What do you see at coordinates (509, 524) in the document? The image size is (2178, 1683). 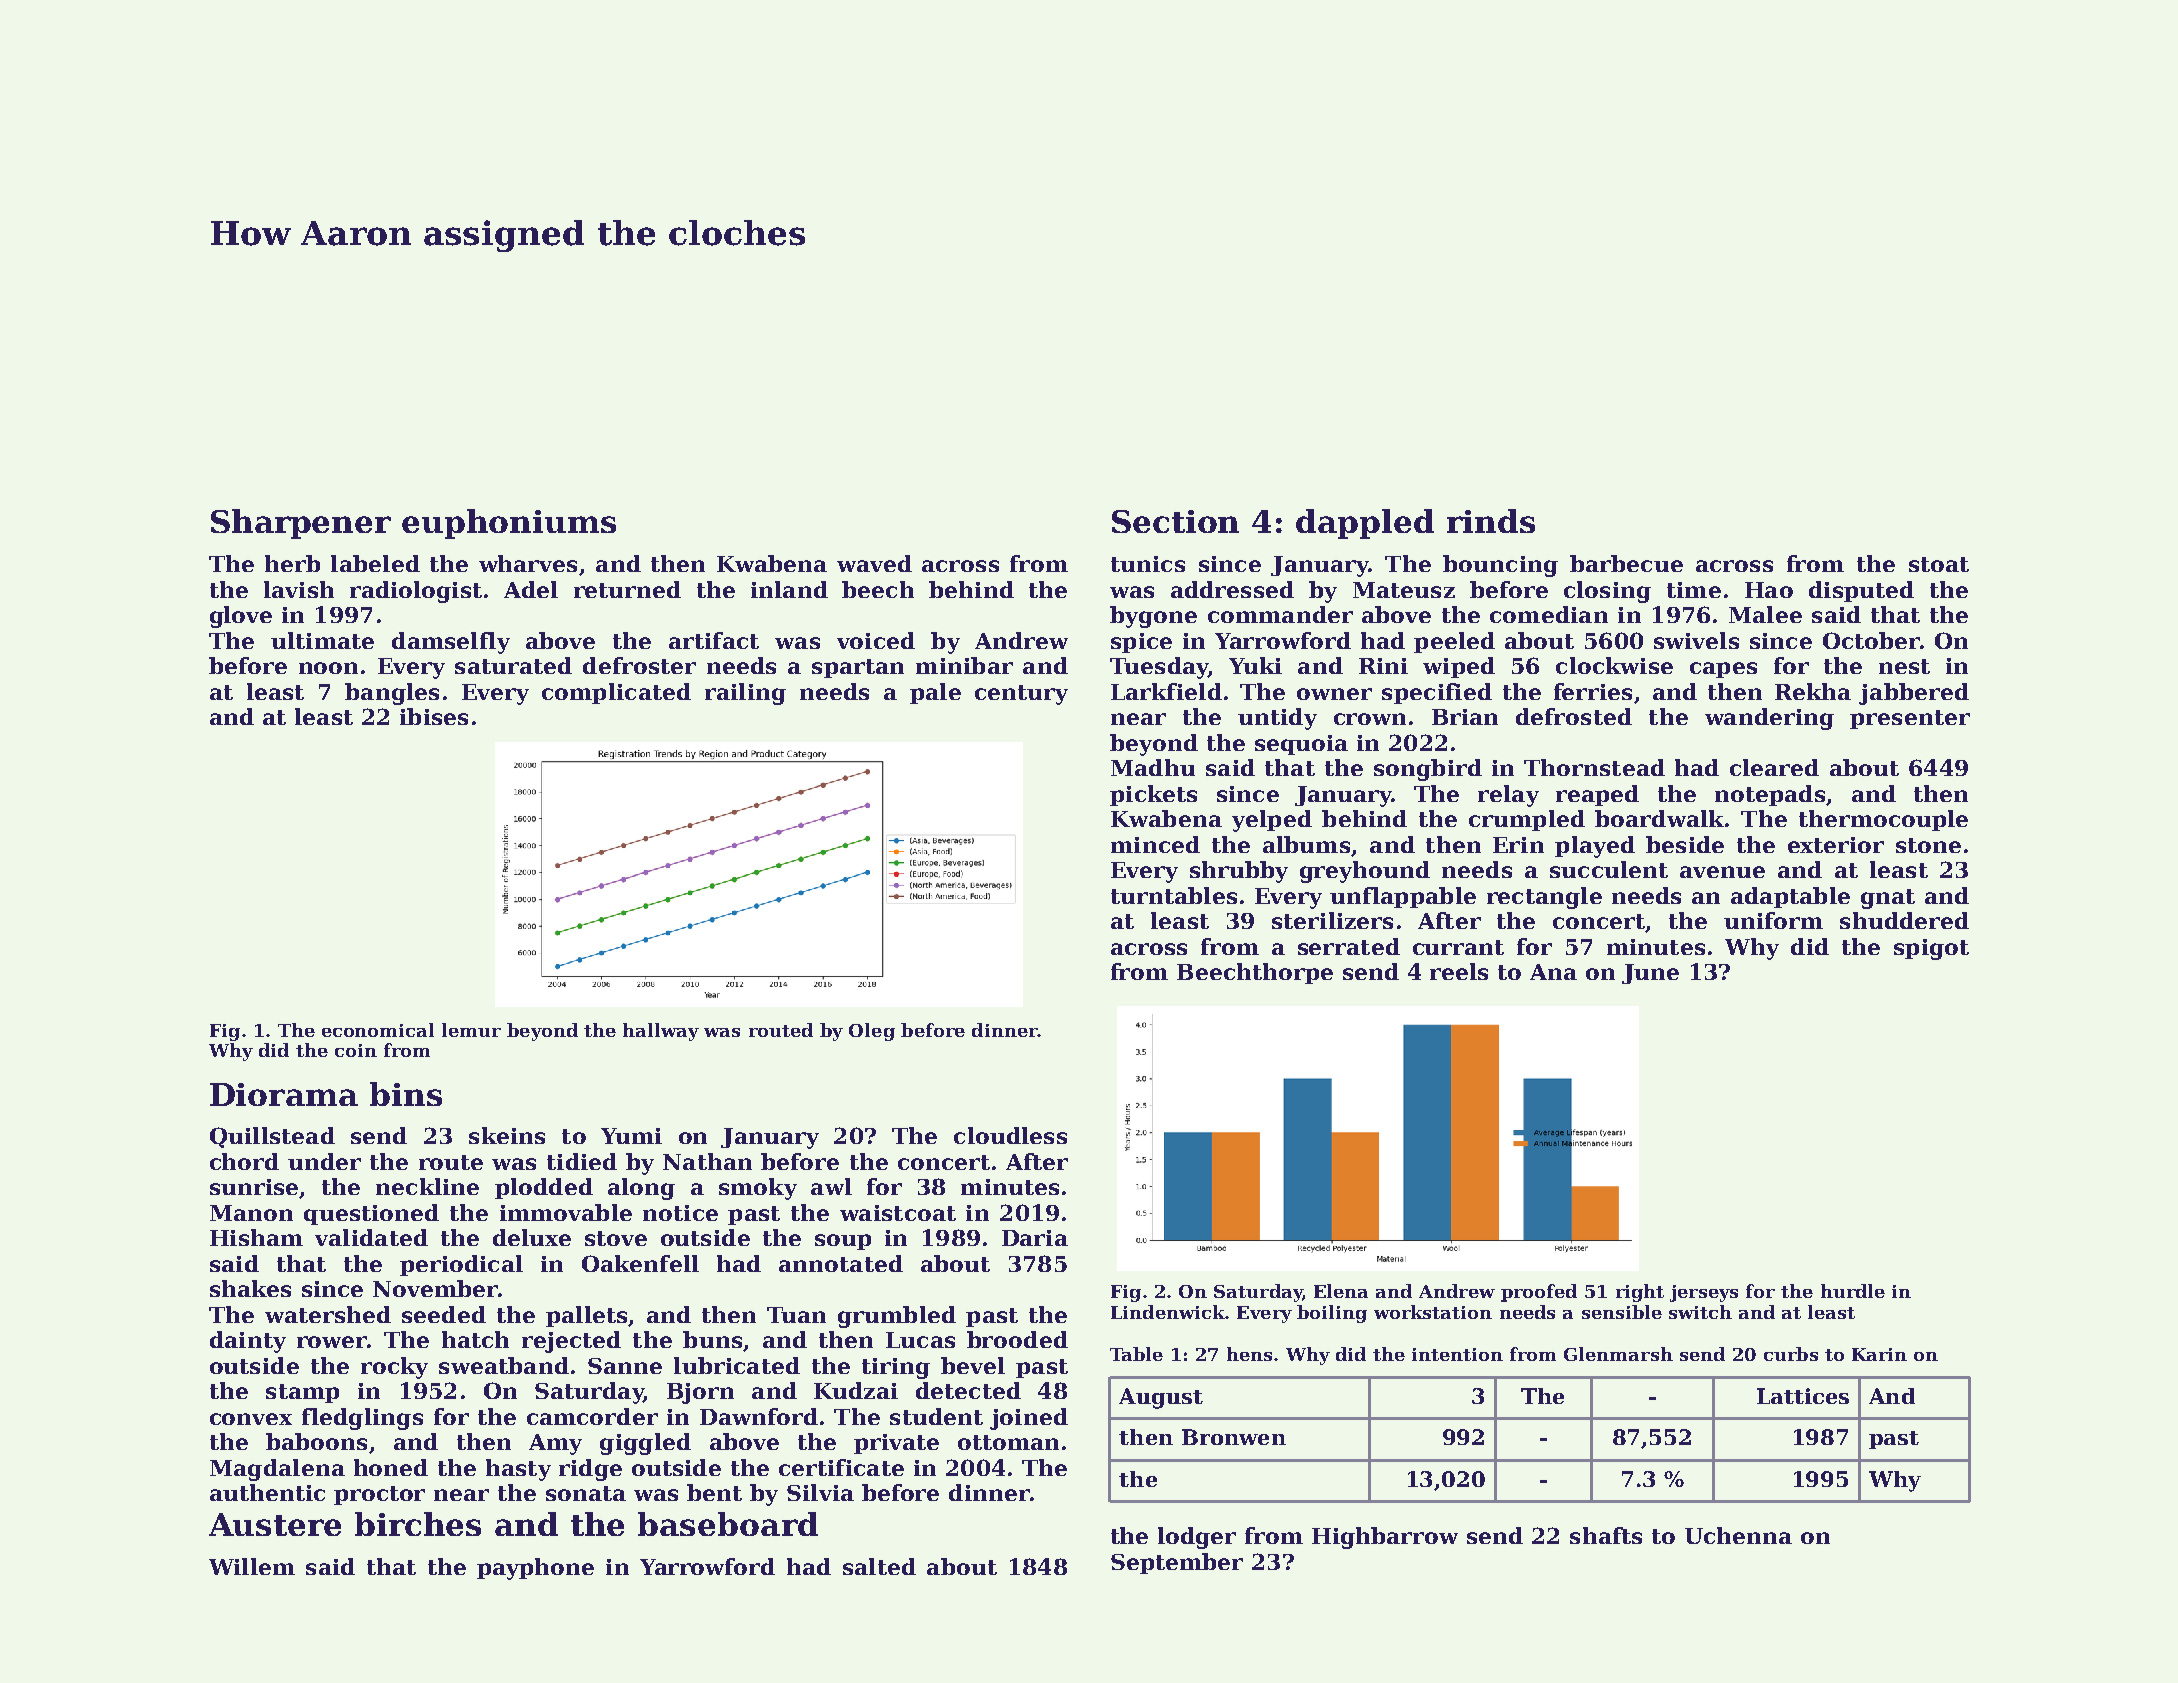 I see `euphoniums` at bounding box center [509, 524].
